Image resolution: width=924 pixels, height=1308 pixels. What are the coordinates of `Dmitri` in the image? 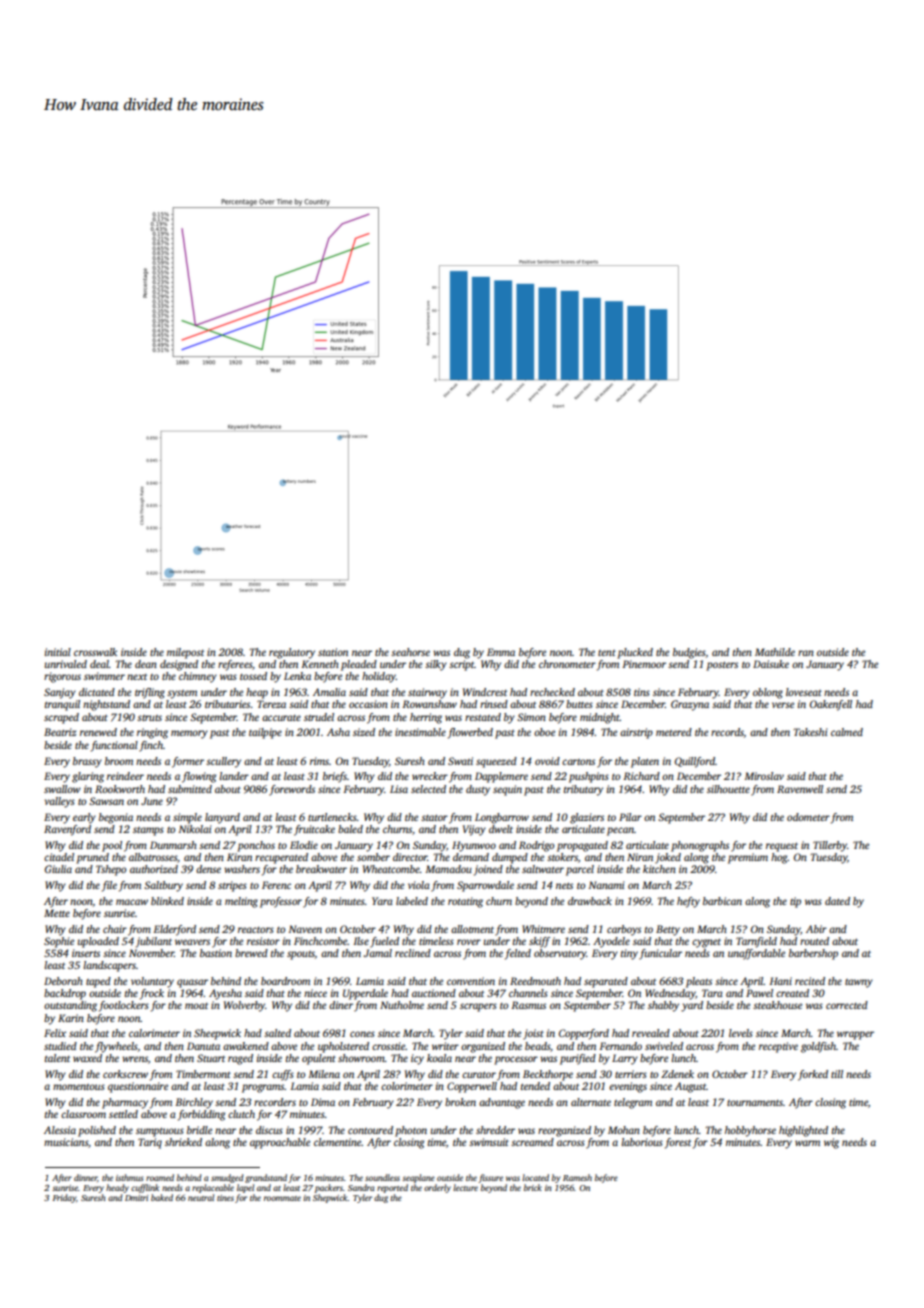 It's located at (136, 1198).
